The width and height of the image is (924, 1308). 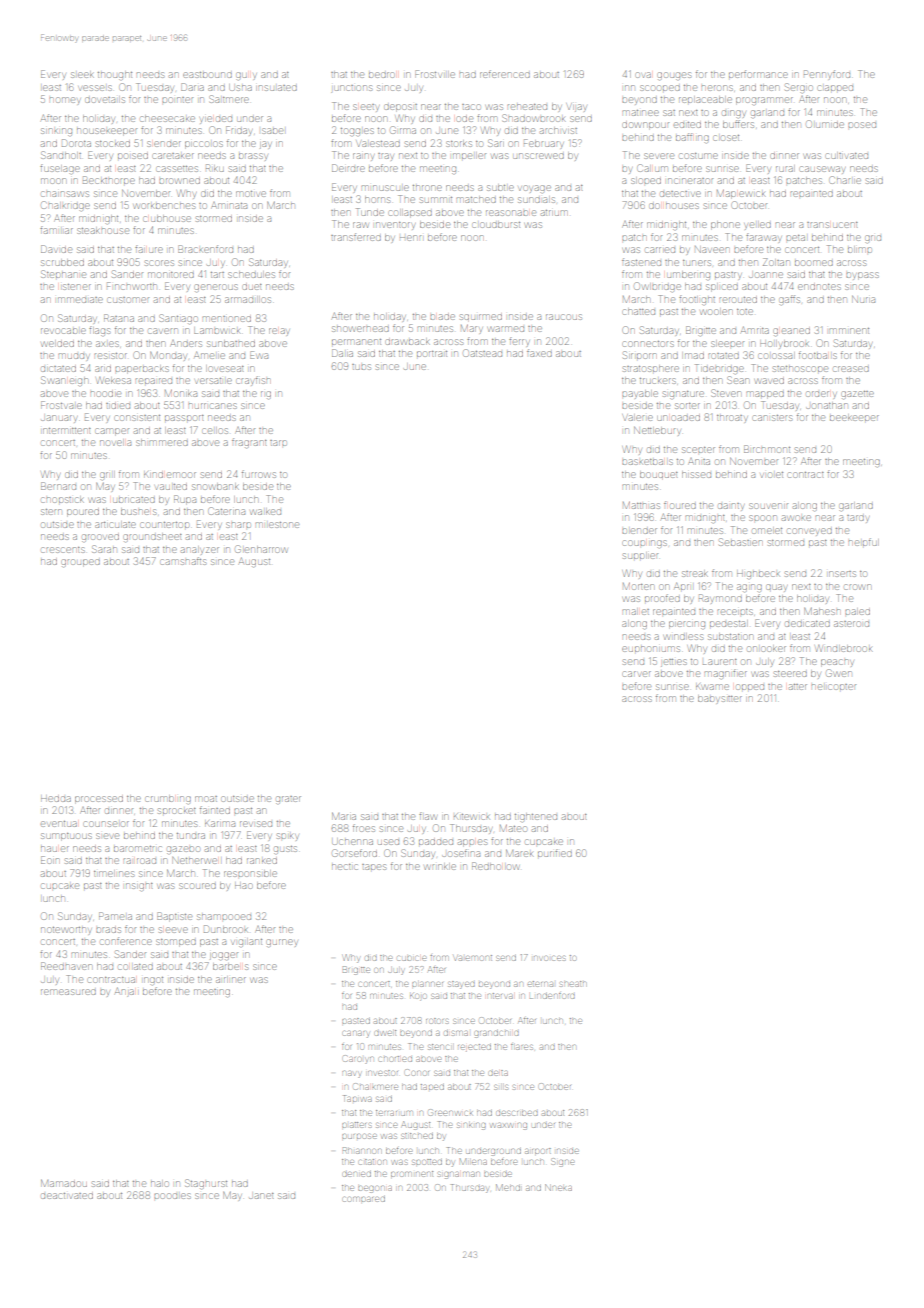 I want to click on junctions, so click(x=351, y=89).
